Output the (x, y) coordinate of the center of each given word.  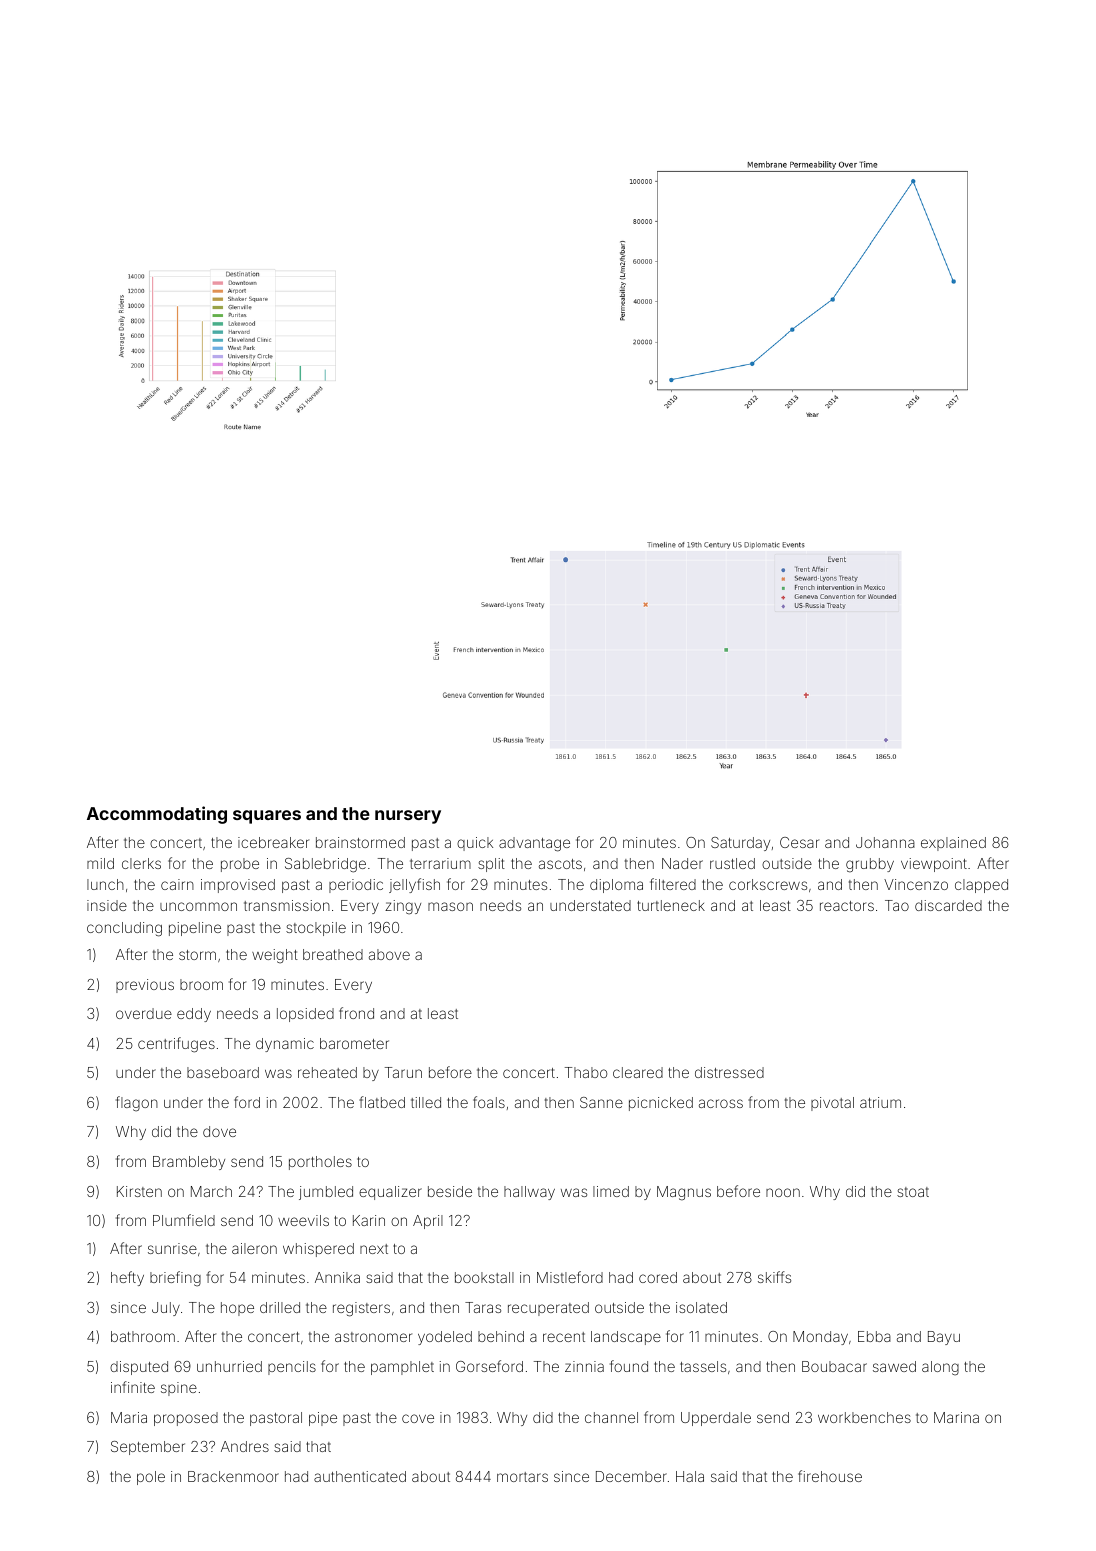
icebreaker (273, 842)
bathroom (143, 1336)
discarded (948, 905)
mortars (522, 1477)
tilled (426, 1102)
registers (361, 1309)
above (389, 954)
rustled (732, 863)
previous (145, 986)
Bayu (944, 1338)
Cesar (799, 842)
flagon (137, 1104)
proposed (186, 1419)
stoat (913, 1192)
